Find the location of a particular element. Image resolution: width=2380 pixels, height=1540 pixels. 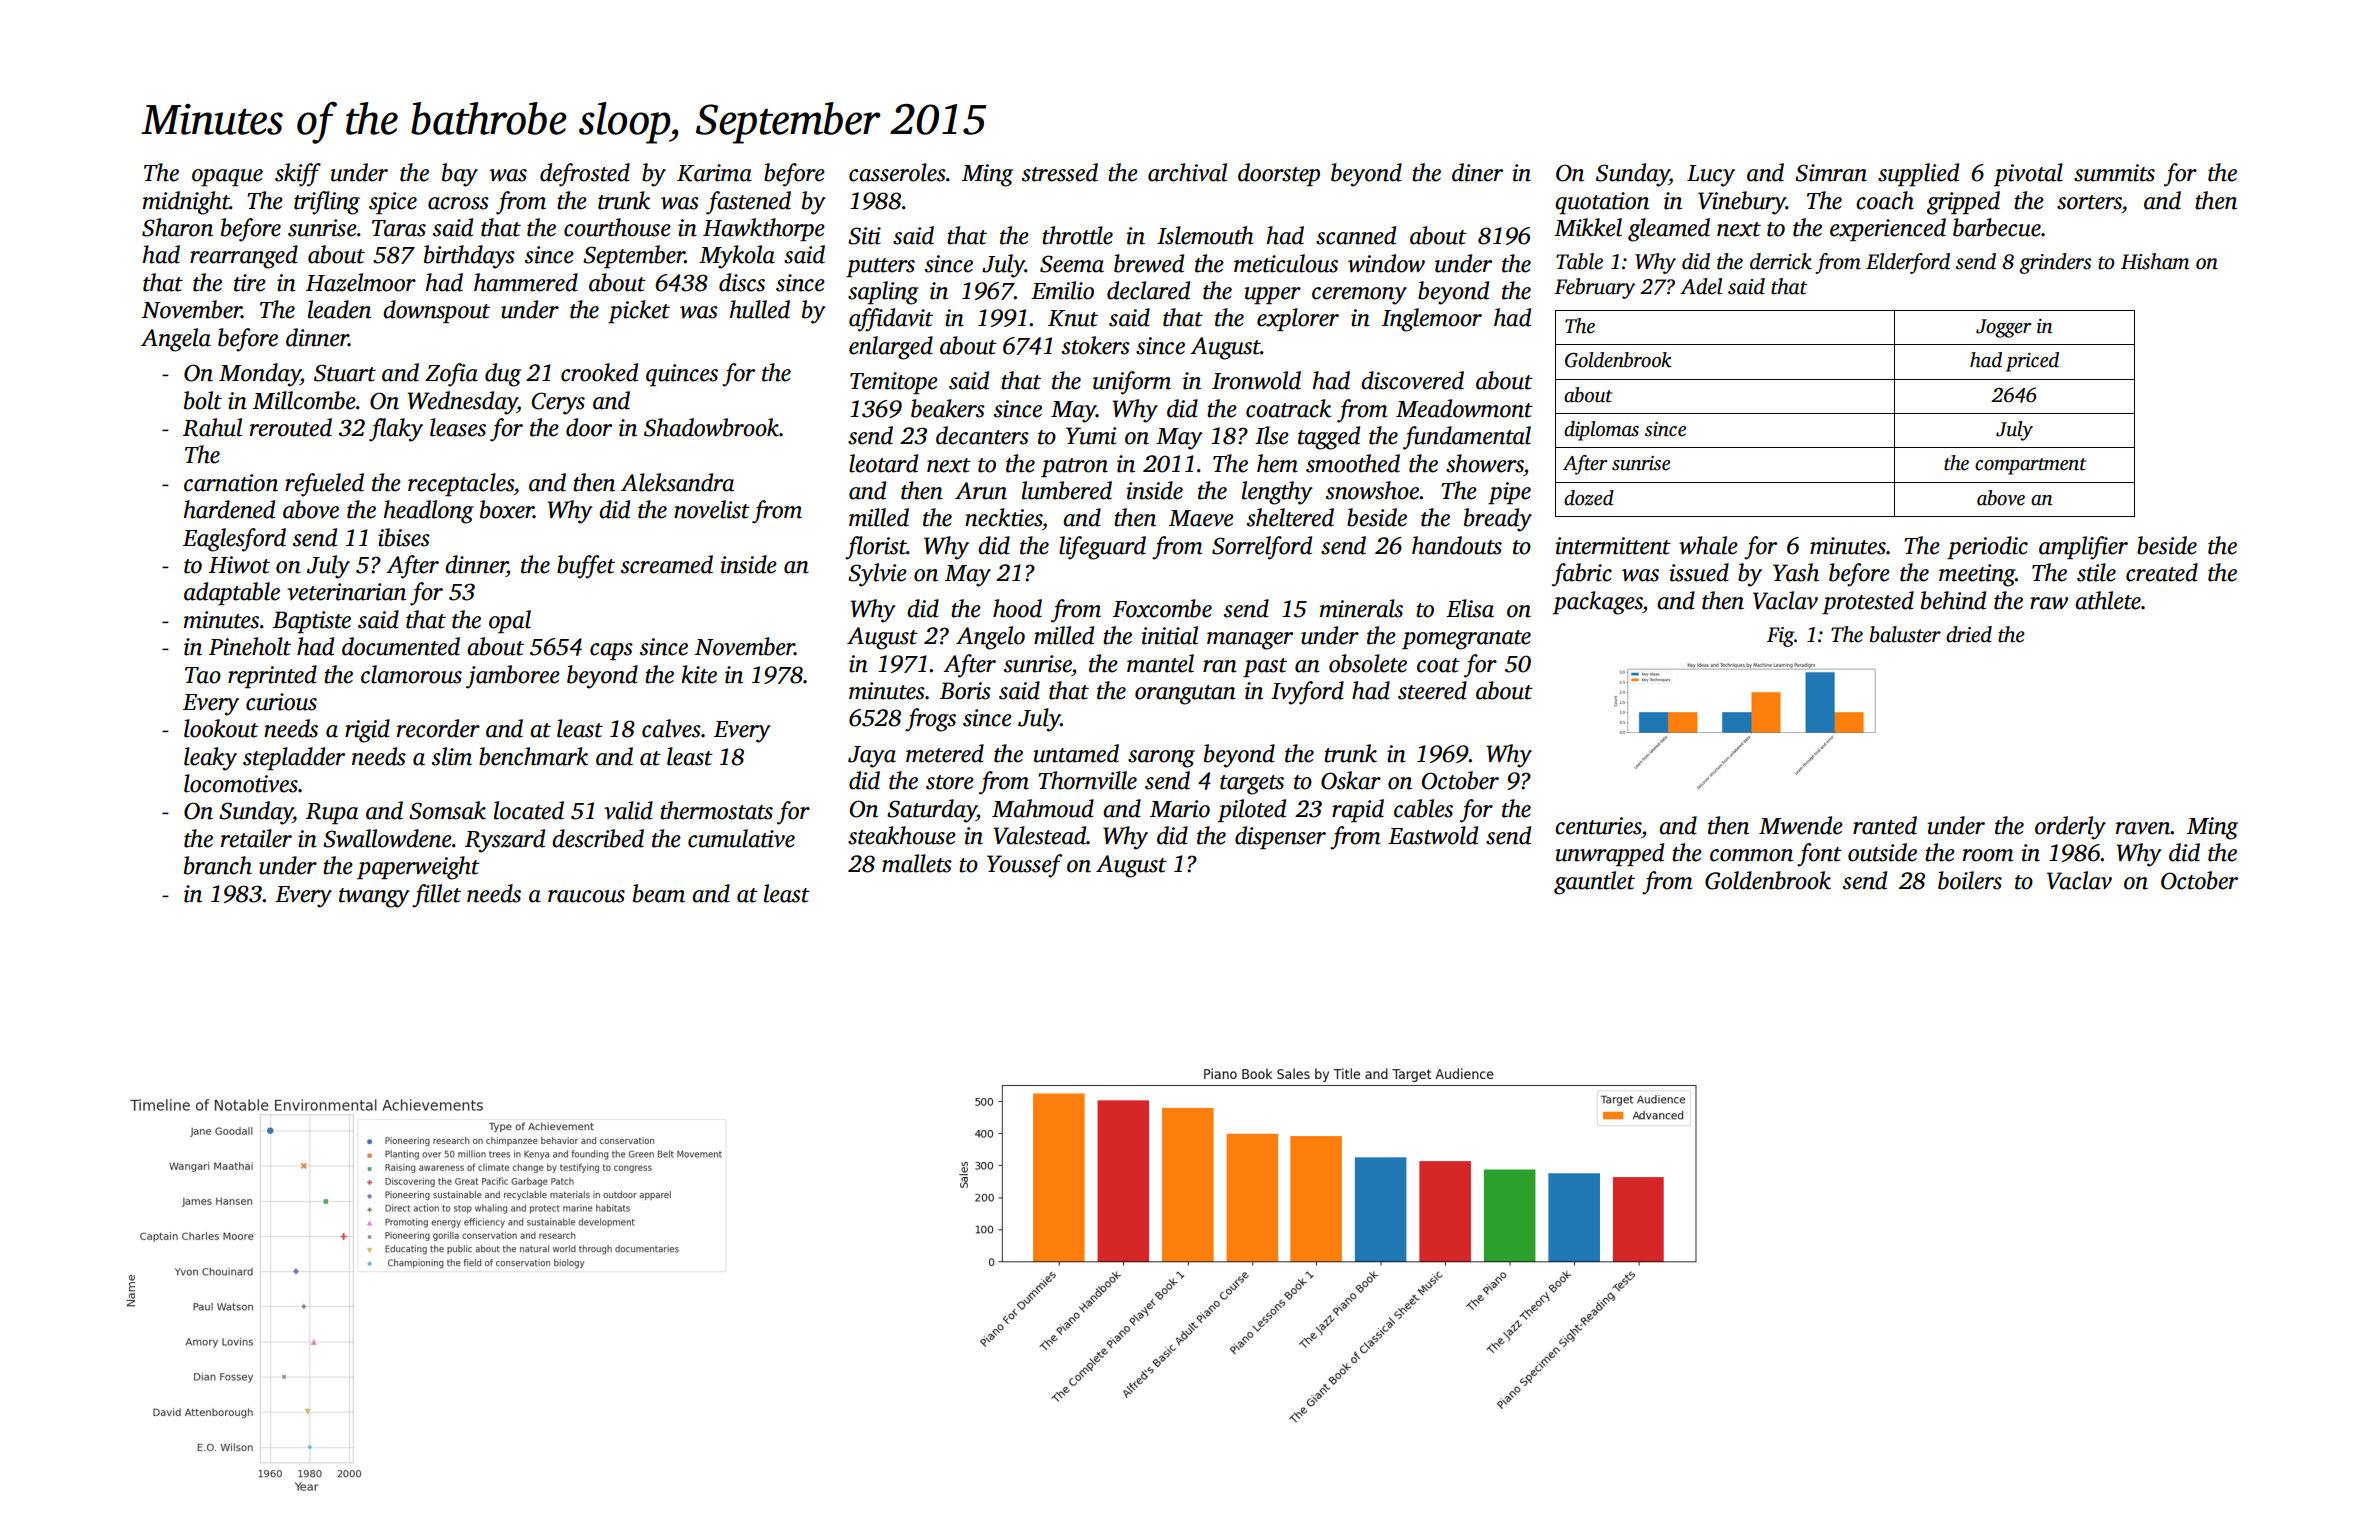

dried is located at coordinates (1969, 634).
